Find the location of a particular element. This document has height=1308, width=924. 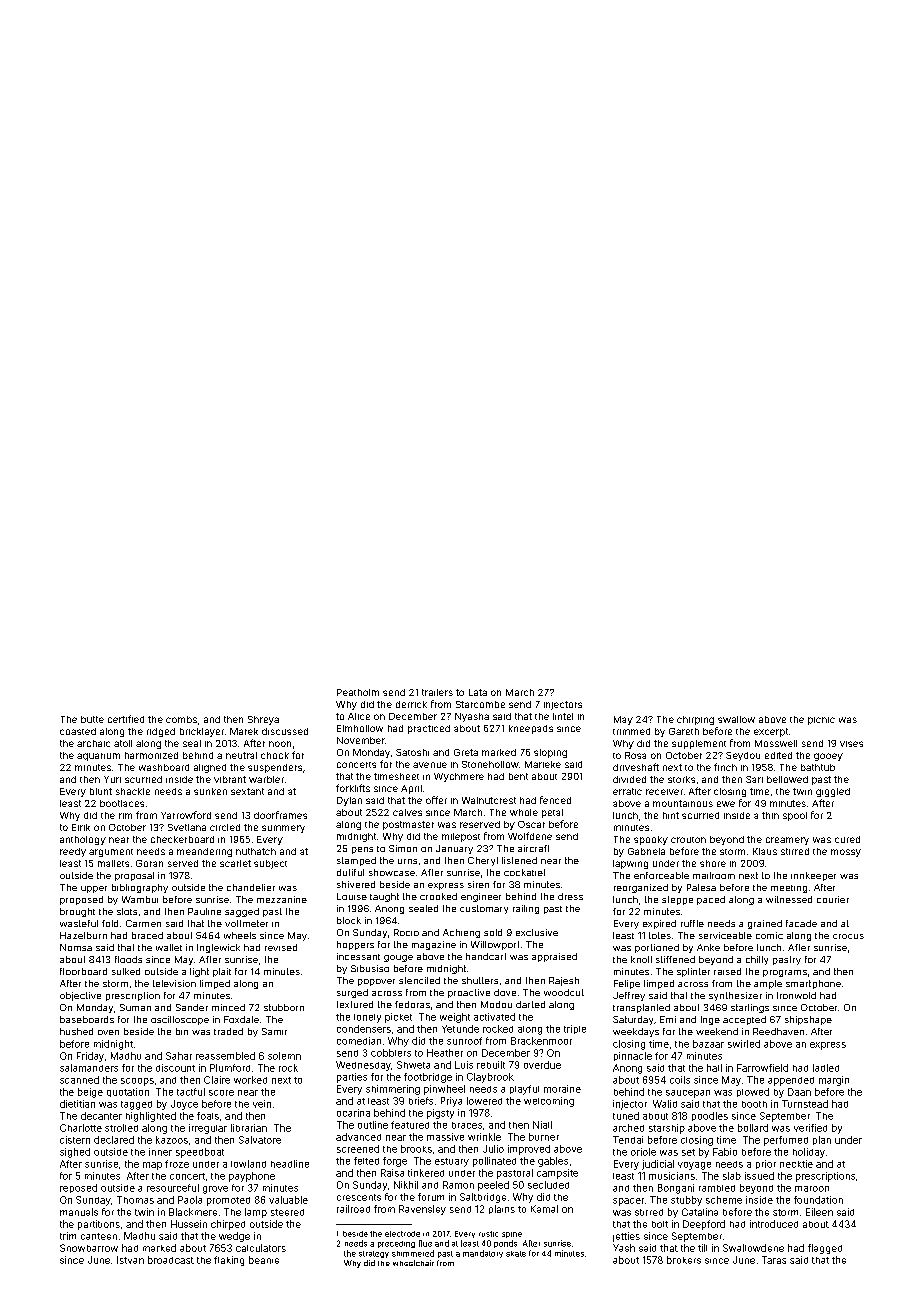

butte is located at coordinates (92, 719).
